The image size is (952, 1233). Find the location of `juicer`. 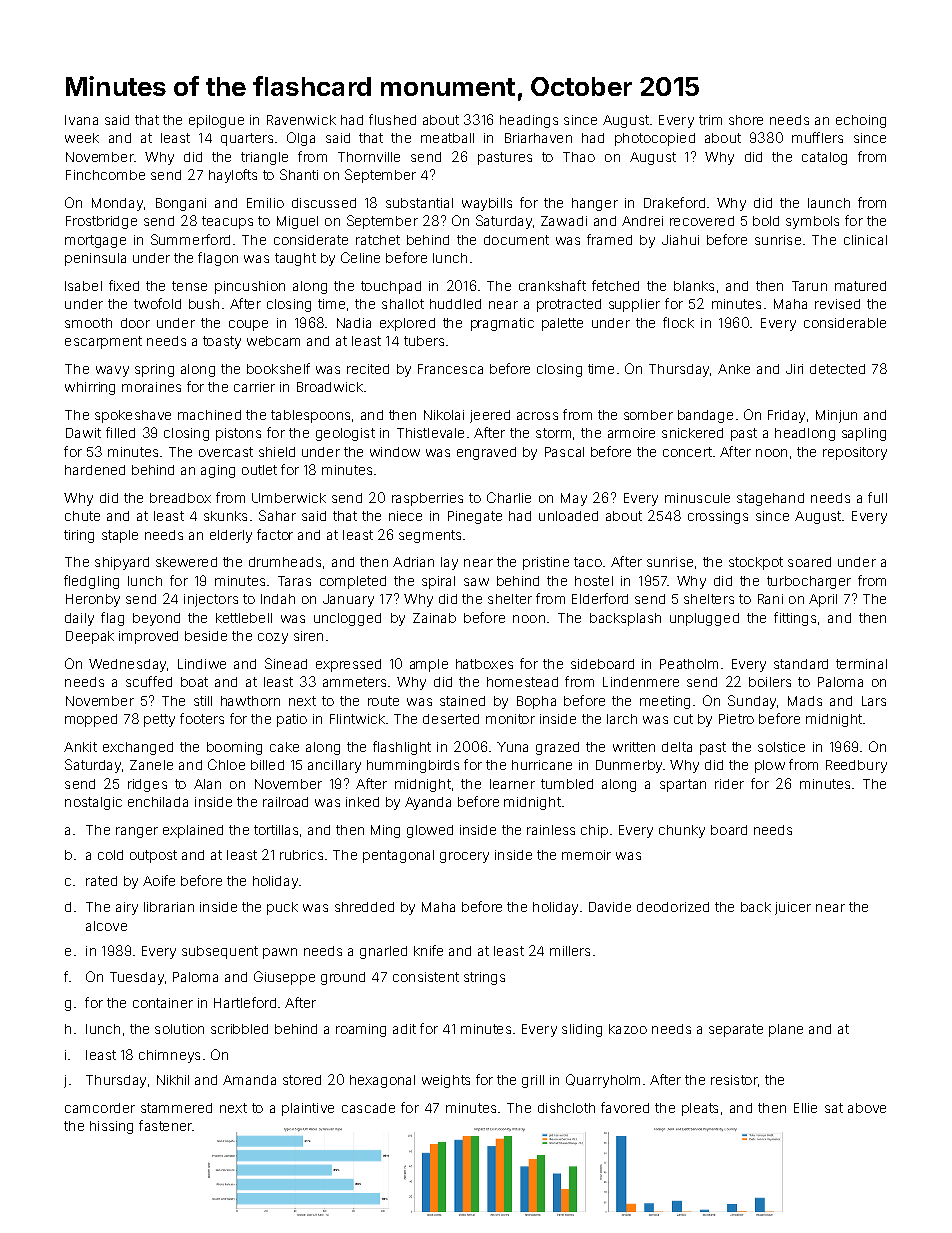

juicer is located at coordinates (793, 908).
